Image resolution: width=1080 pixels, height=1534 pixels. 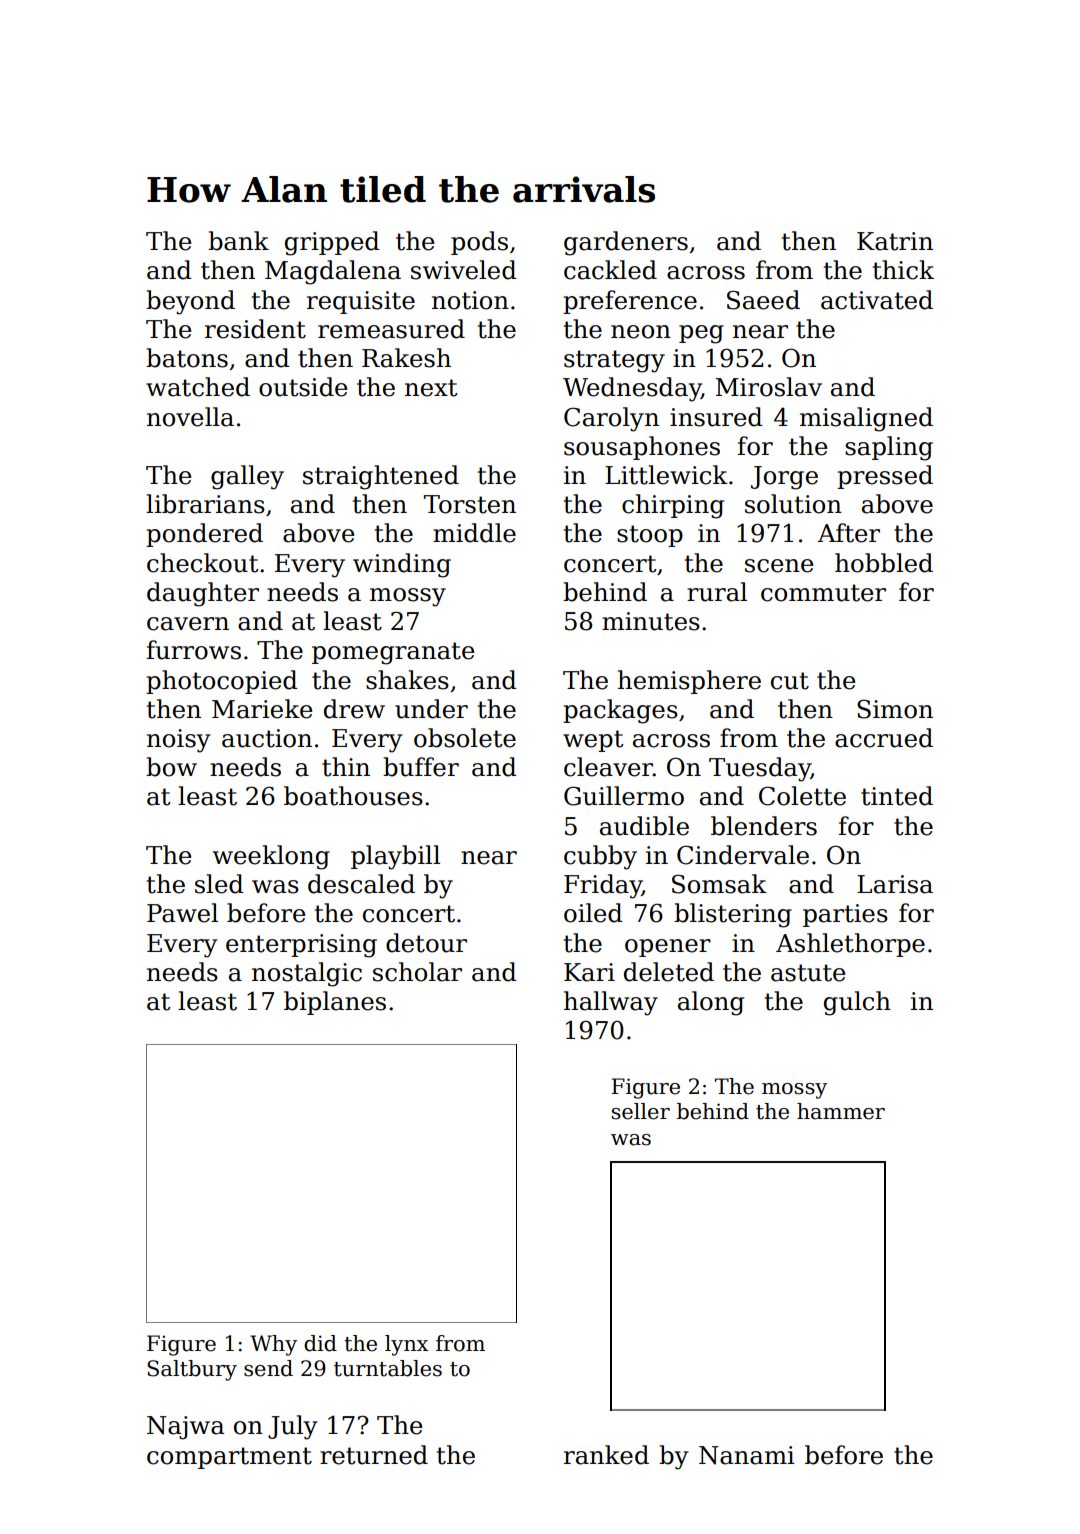 I want to click on Why, so click(x=273, y=1345).
